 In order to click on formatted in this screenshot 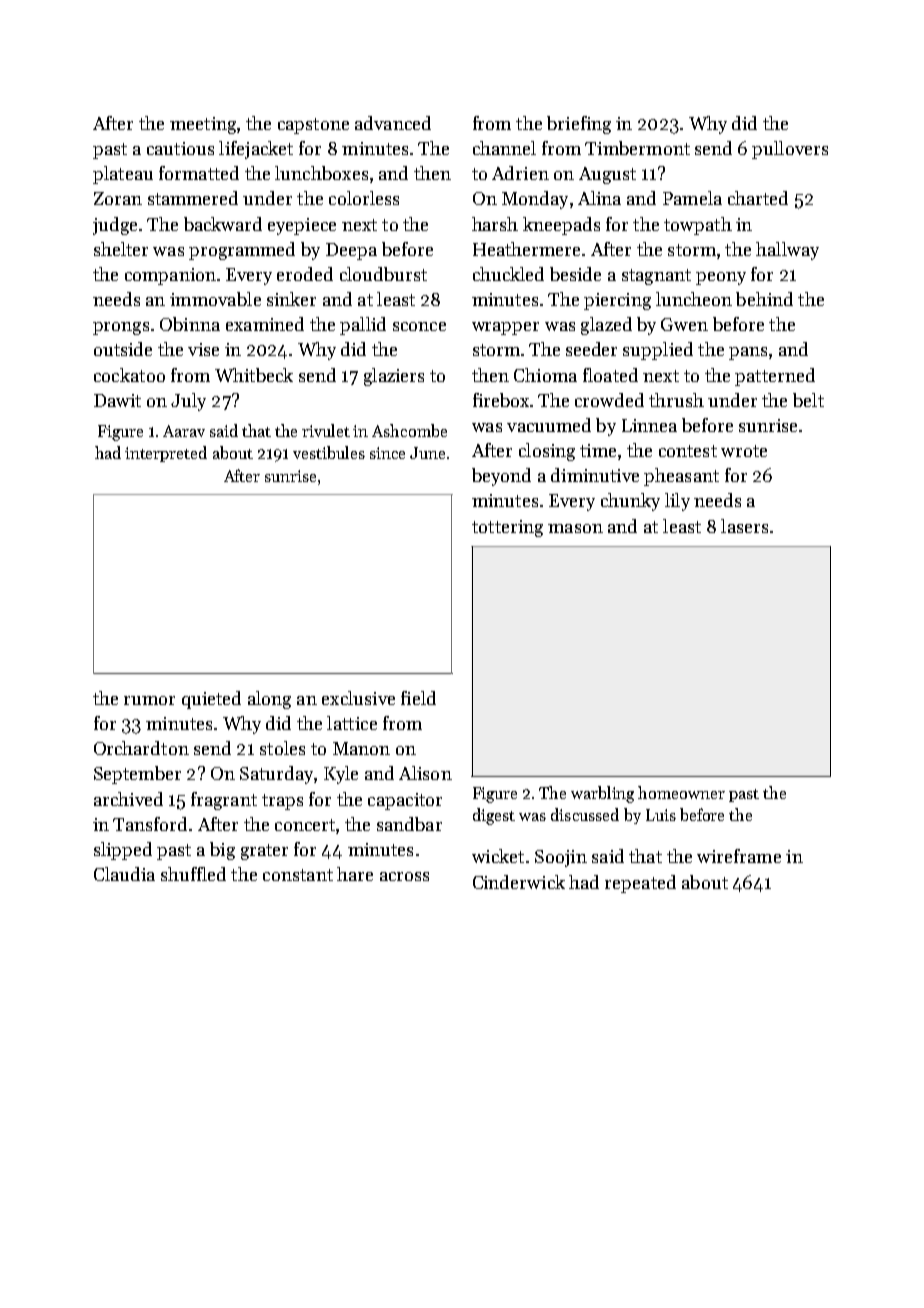, I will do `click(199, 173)`.
